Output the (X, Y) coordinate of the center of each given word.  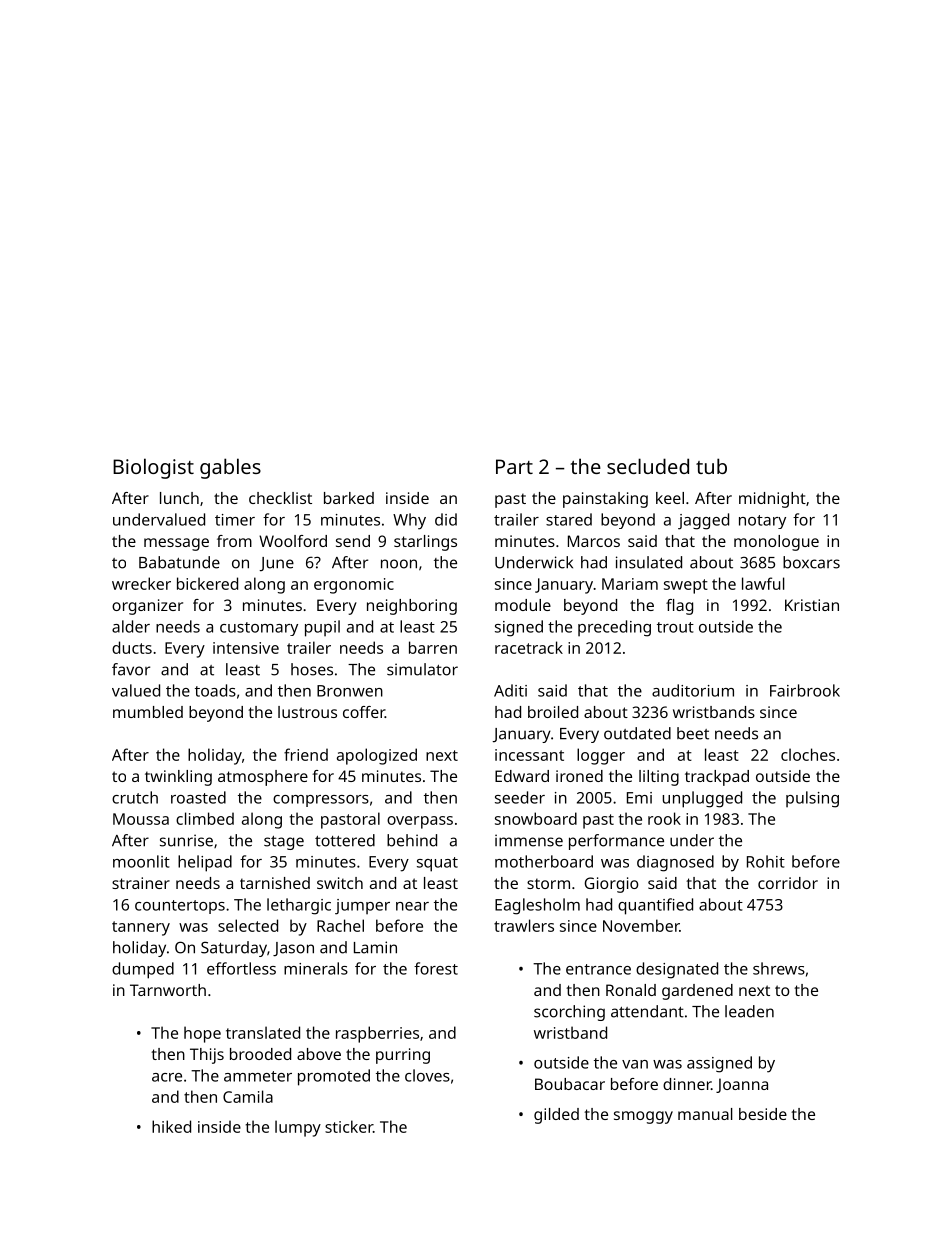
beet (693, 733)
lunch (179, 498)
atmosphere (263, 778)
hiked (171, 1126)
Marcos (594, 541)
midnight (772, 500)
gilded (556, 1116)
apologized (377, 756)
